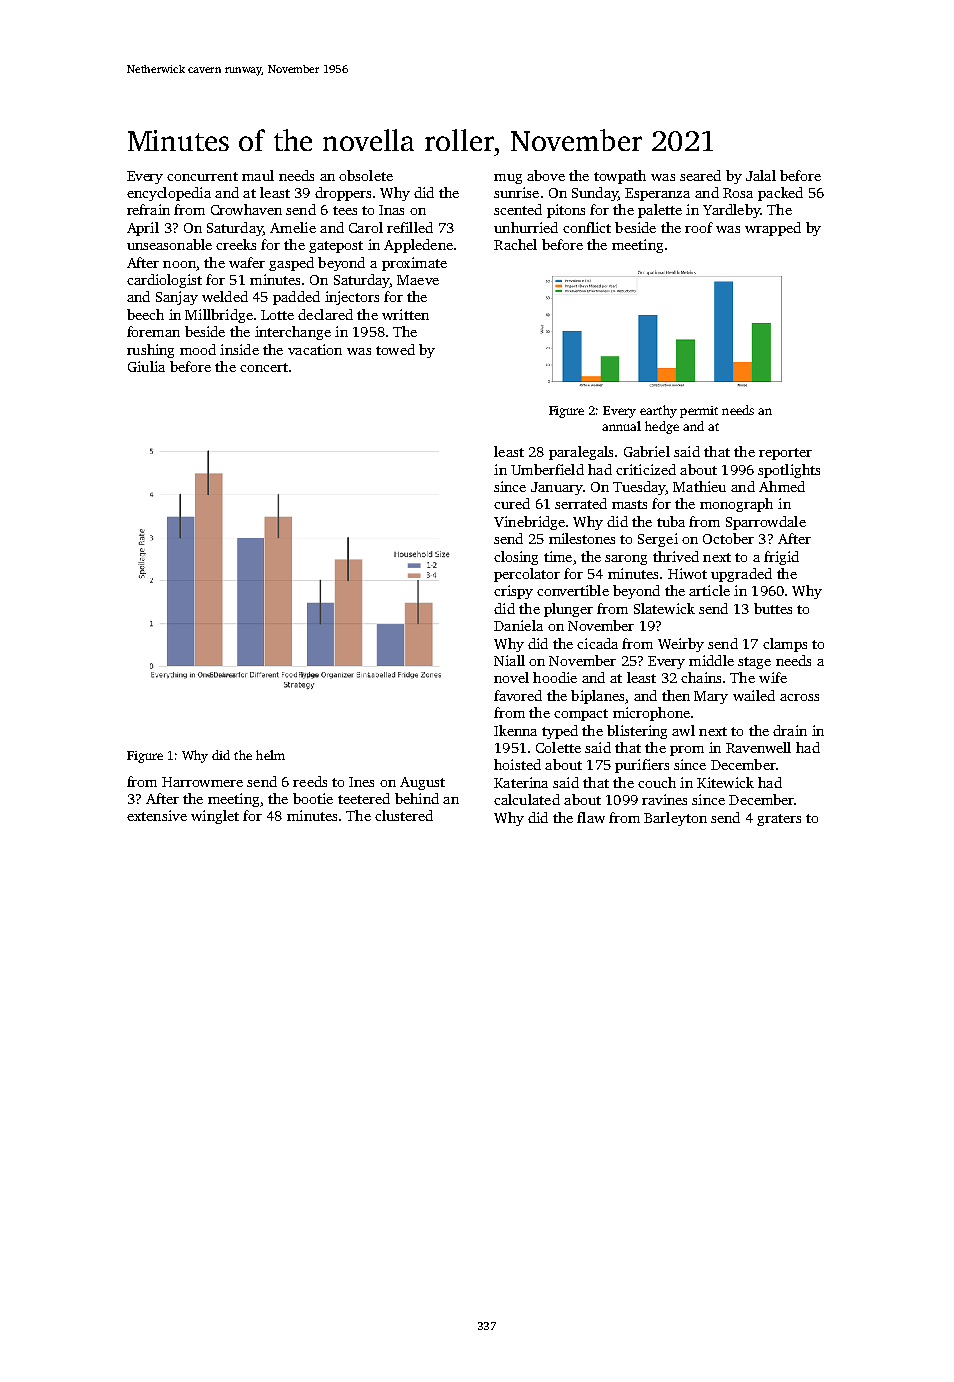 Image resolution: width=954 pixels, height=1382 pixels. What do you see at coordinates (529, 523) in the screenshot?
I see `Vinebridge` at bounding box center [529, 523].
